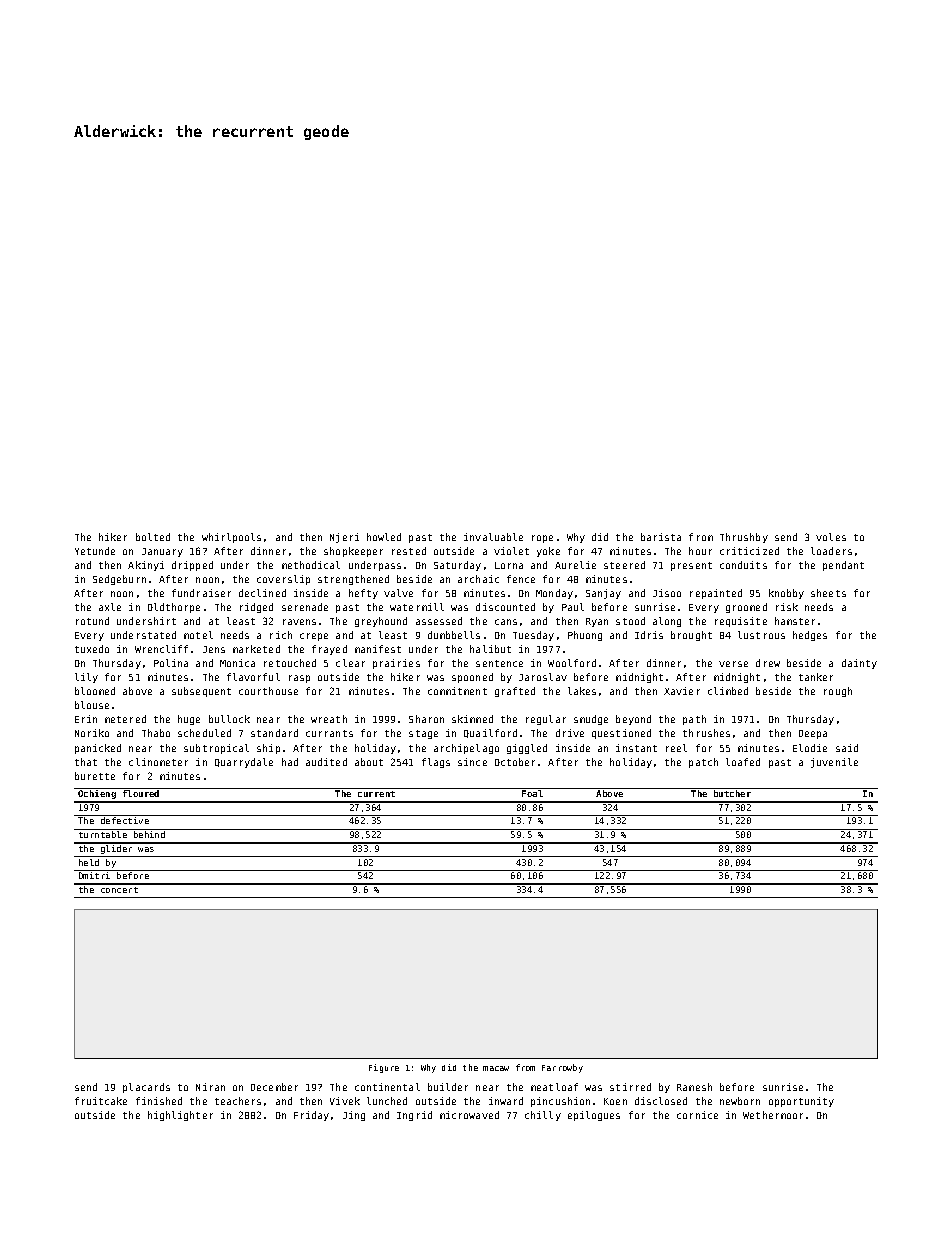 The height and width of the document is (1233, 952). I want to click on juvenile, so click(834, 763).
